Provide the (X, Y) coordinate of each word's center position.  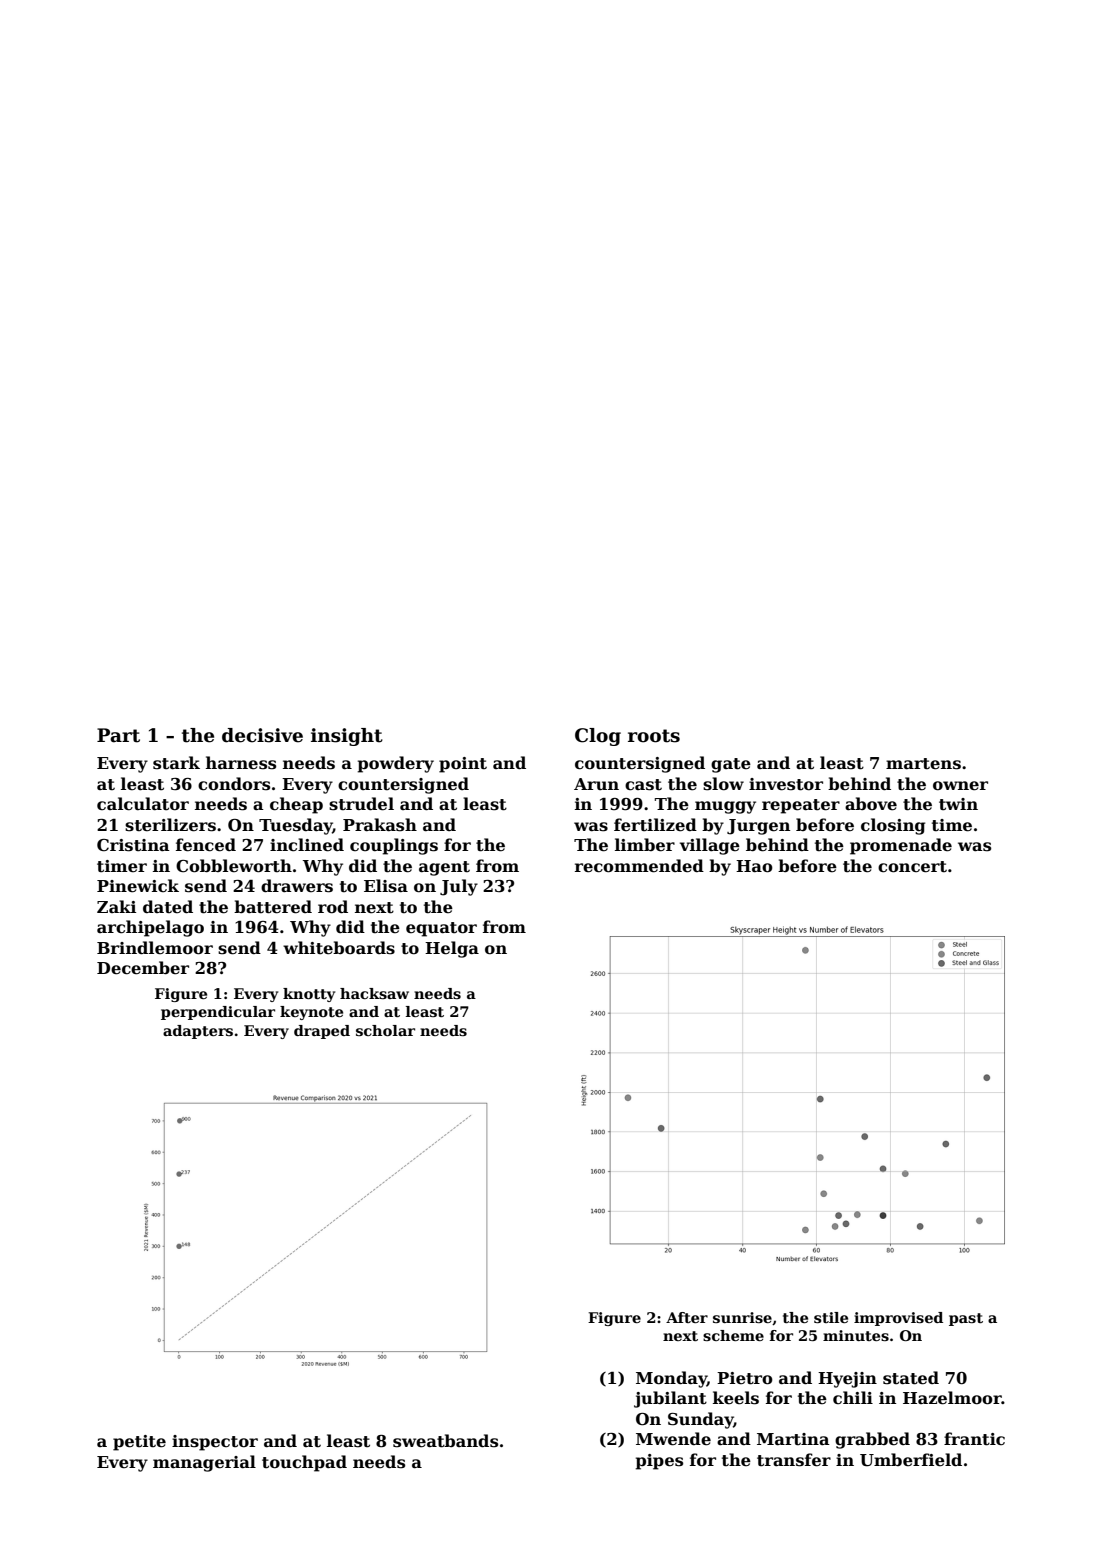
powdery (396, 764)
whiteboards (339, 948)
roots (654, 736)
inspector (215, 1443)
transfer (794, 1460)
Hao (754, 866)
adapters (198, 1032)
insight (347, 737)
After (687, 1317)
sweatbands (445, 1441)
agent (444, 868)
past (966, 1319)
